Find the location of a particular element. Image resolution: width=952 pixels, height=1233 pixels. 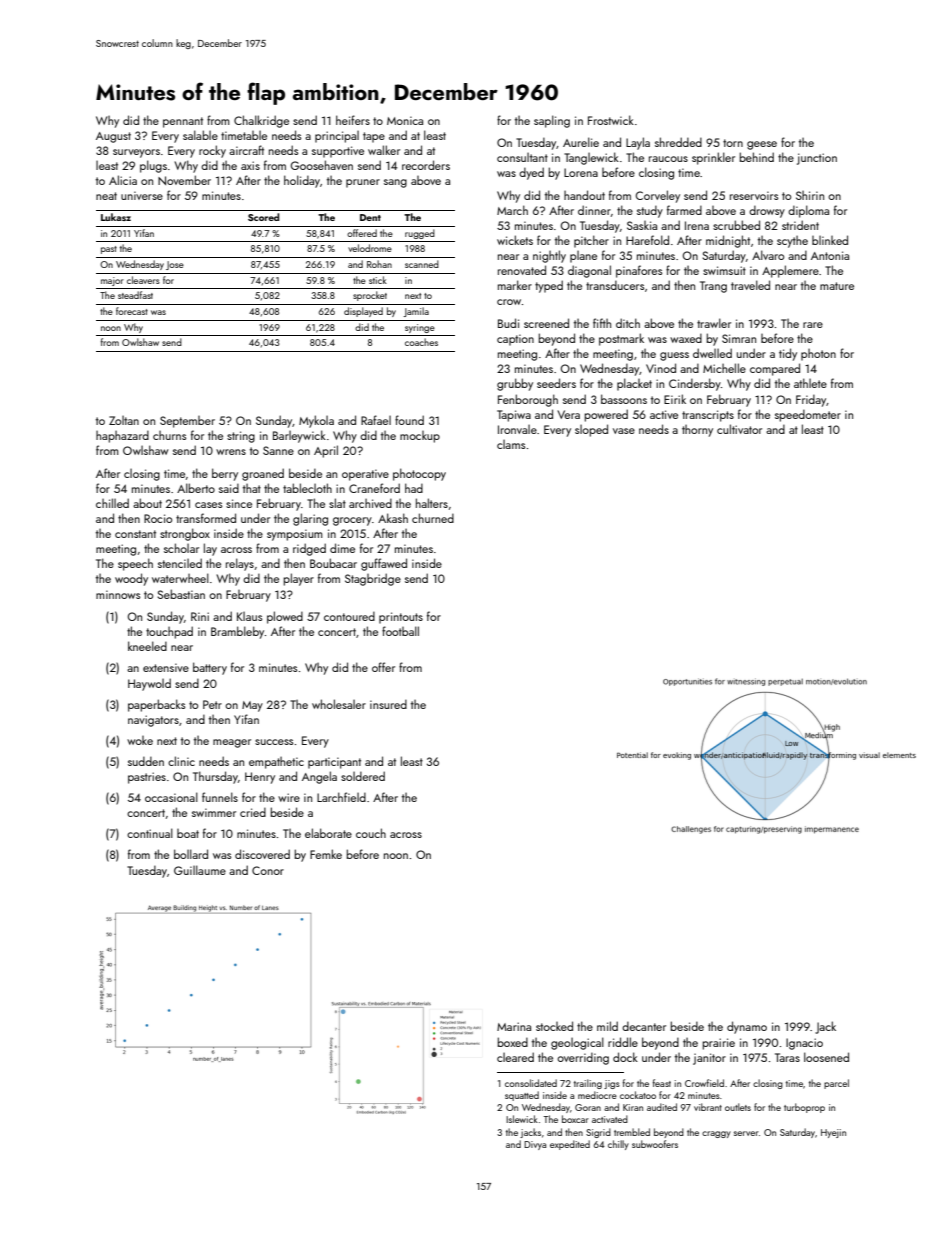

navigators is located at coordinates (153, 721).
